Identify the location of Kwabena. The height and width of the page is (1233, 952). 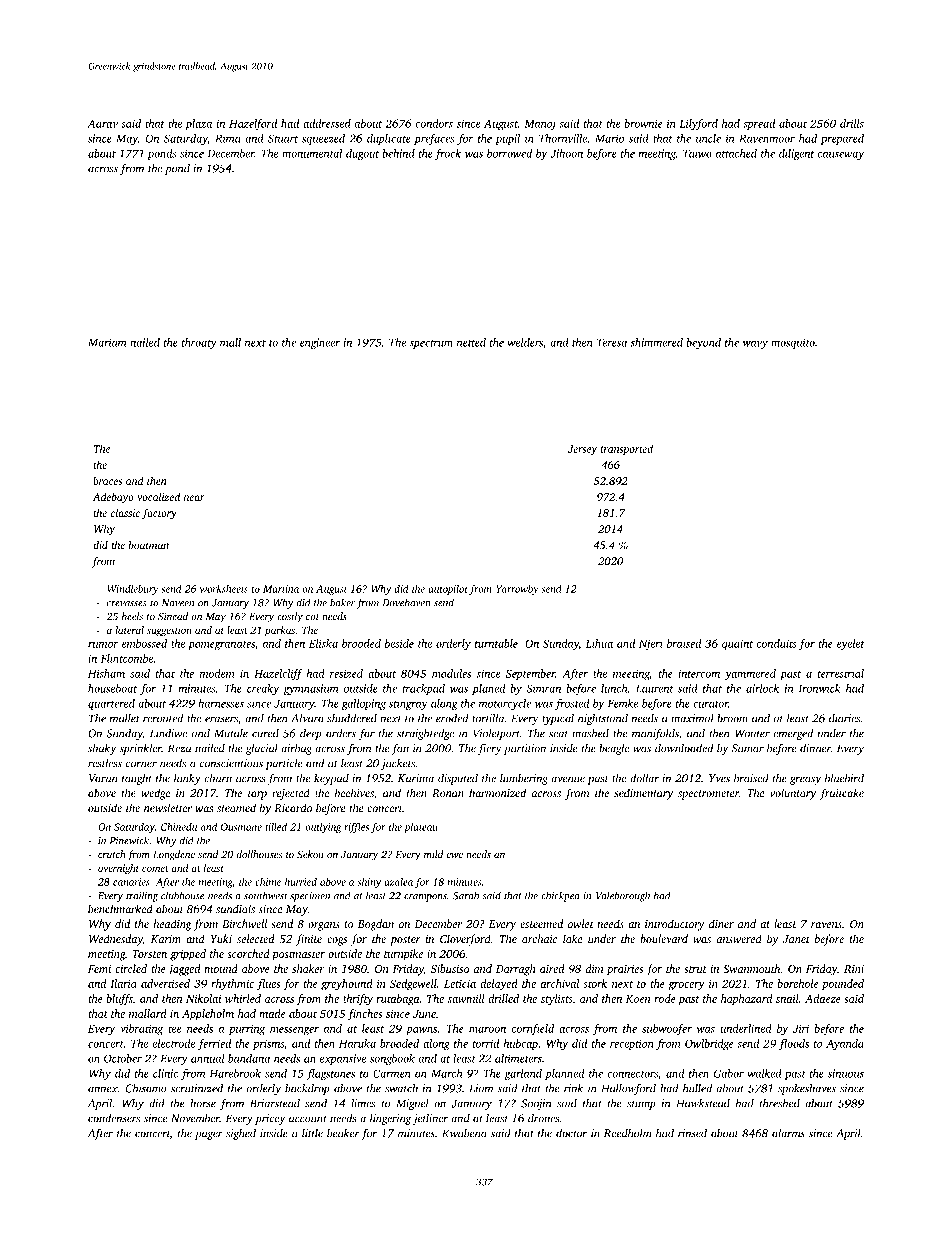
(464, 1133).
